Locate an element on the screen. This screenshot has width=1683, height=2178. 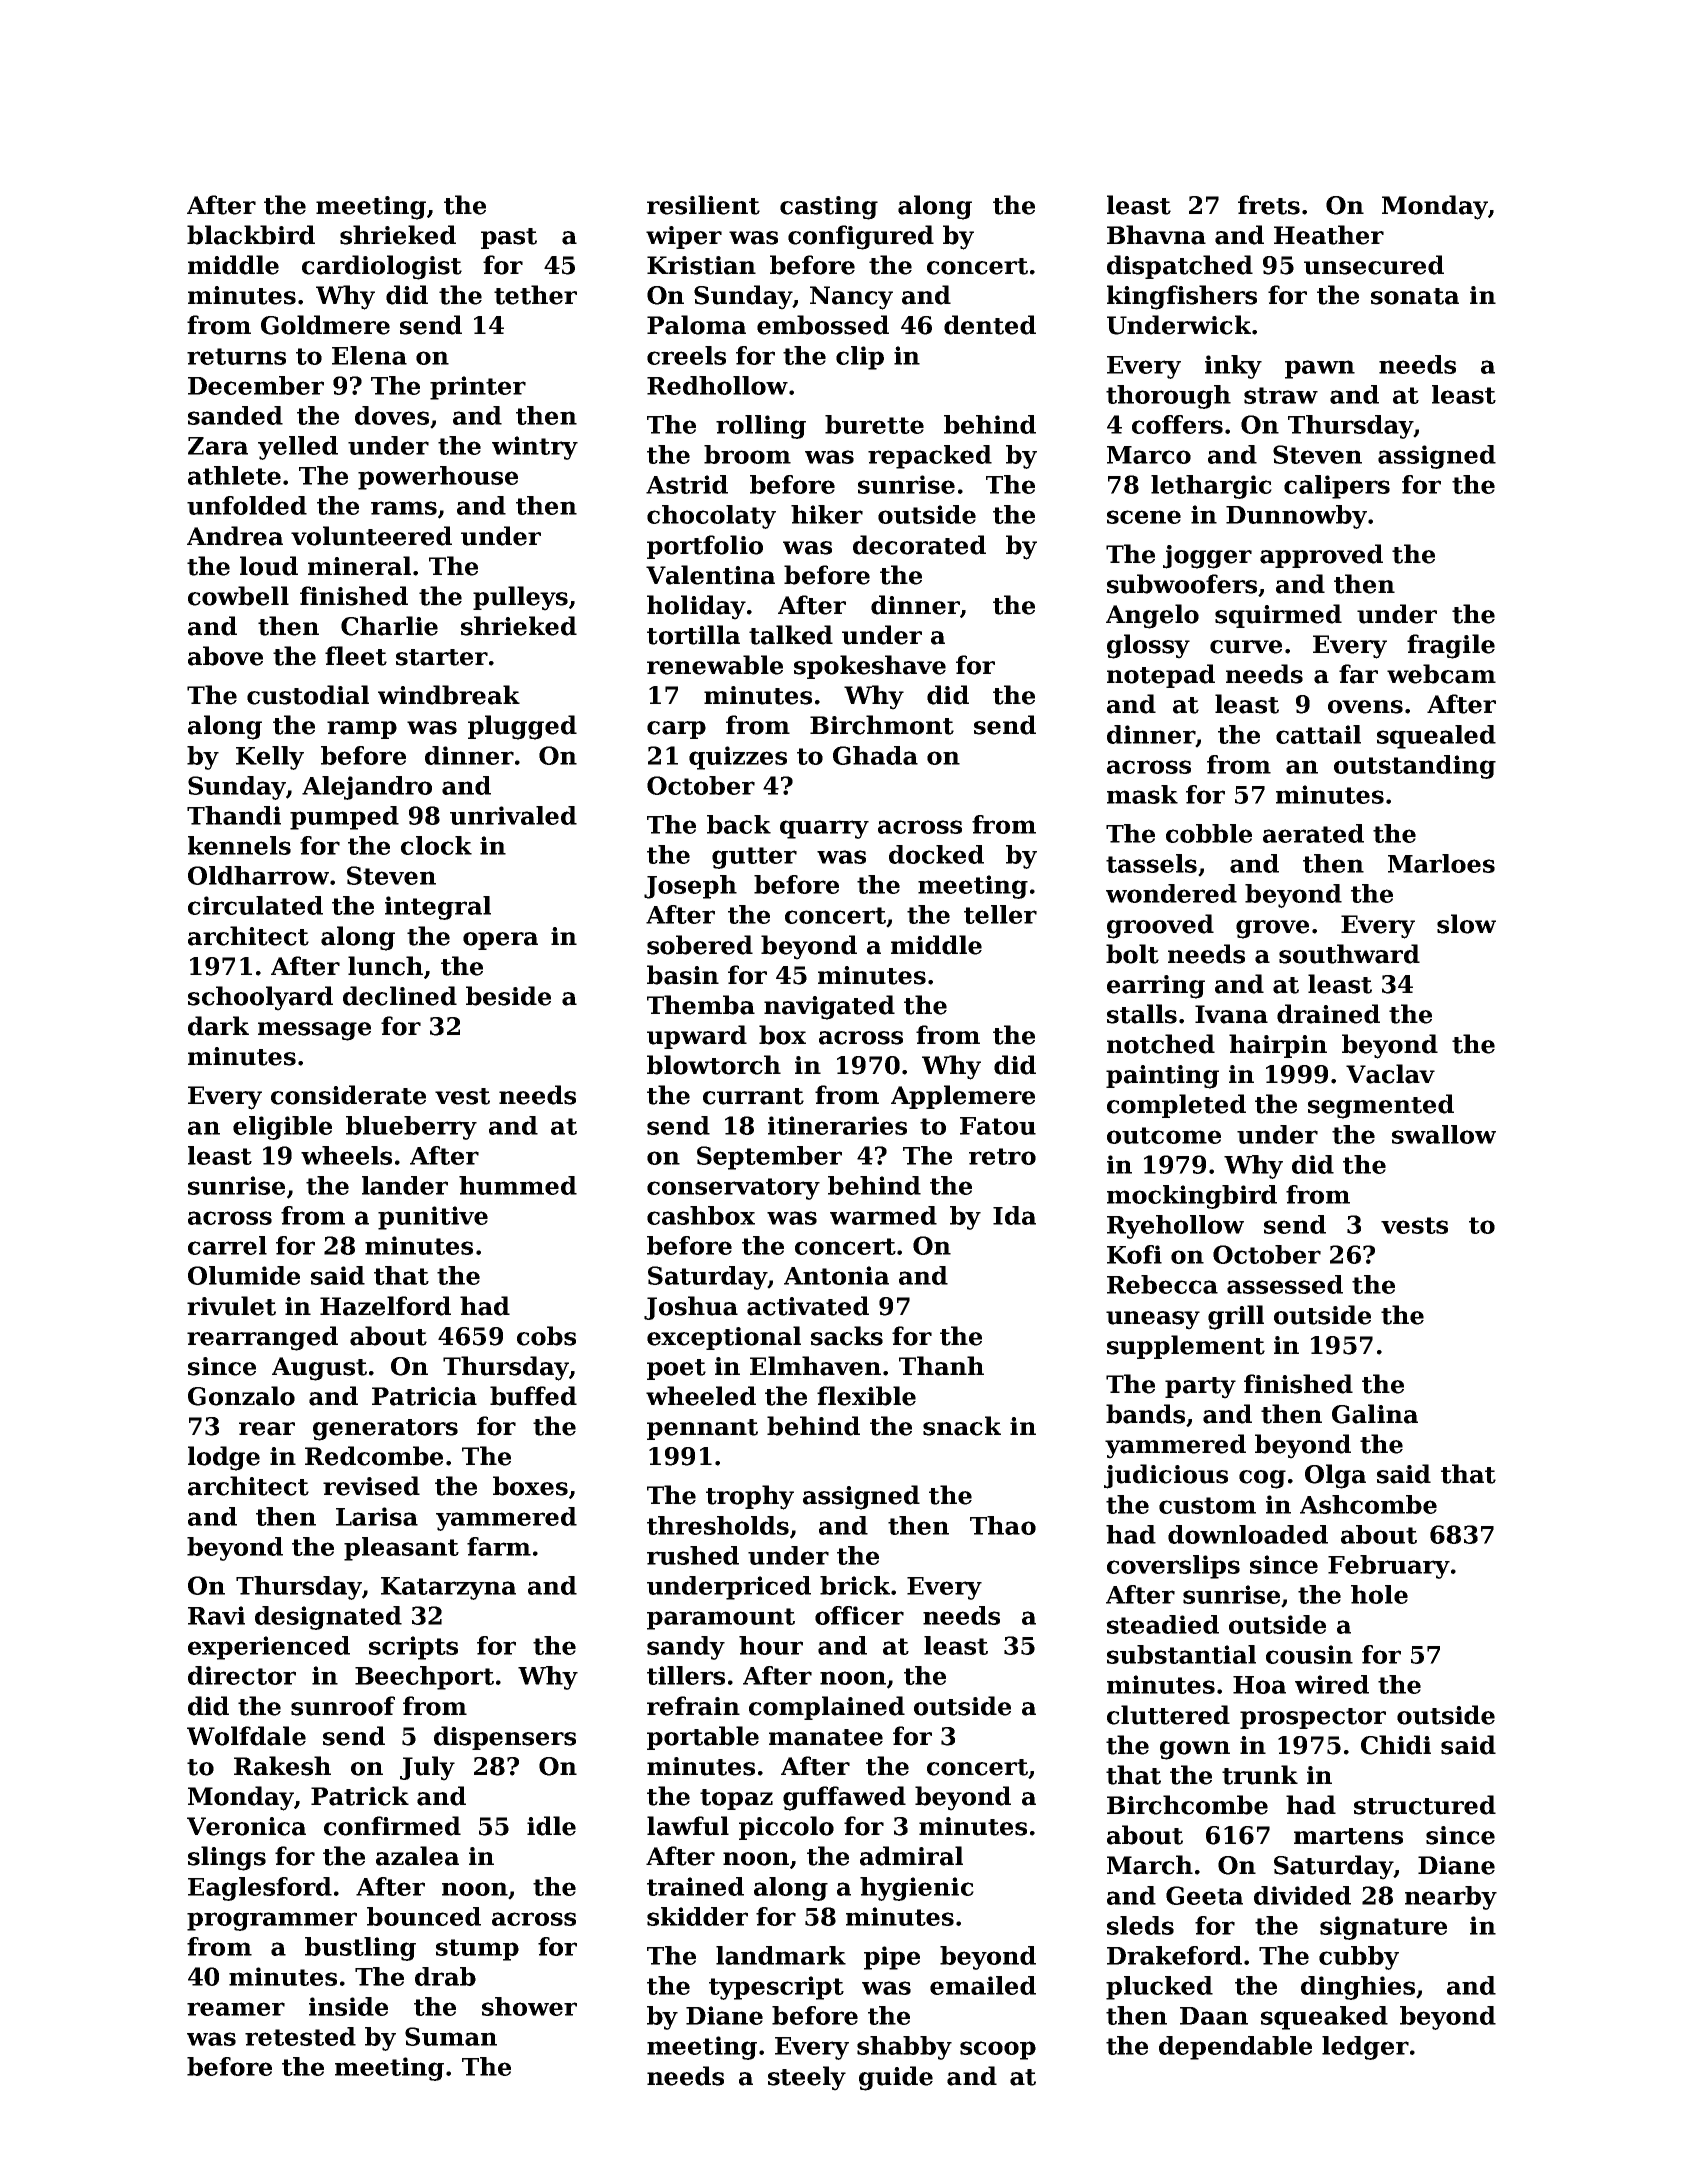
configured is located at coordinates (861, 237).
